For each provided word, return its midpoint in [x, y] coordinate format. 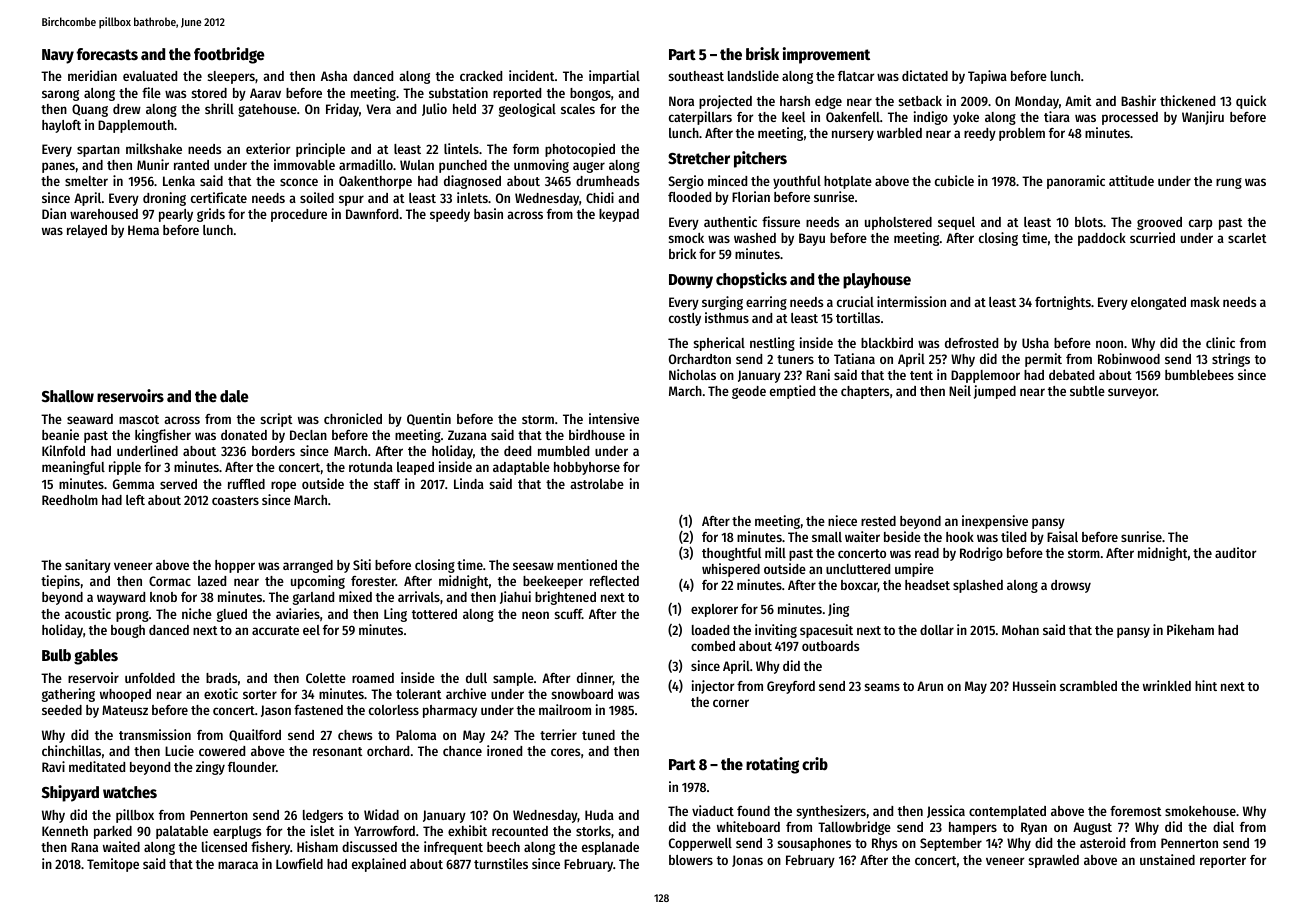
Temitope [113, 865]
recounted [520, 831]
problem [1022, 134]
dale [234, 396]
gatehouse [267, 110]
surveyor [1132, 393]
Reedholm [70, 500]
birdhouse [597, 434]
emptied [792, 392]
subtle [1087, 391]
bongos [590, 94]
